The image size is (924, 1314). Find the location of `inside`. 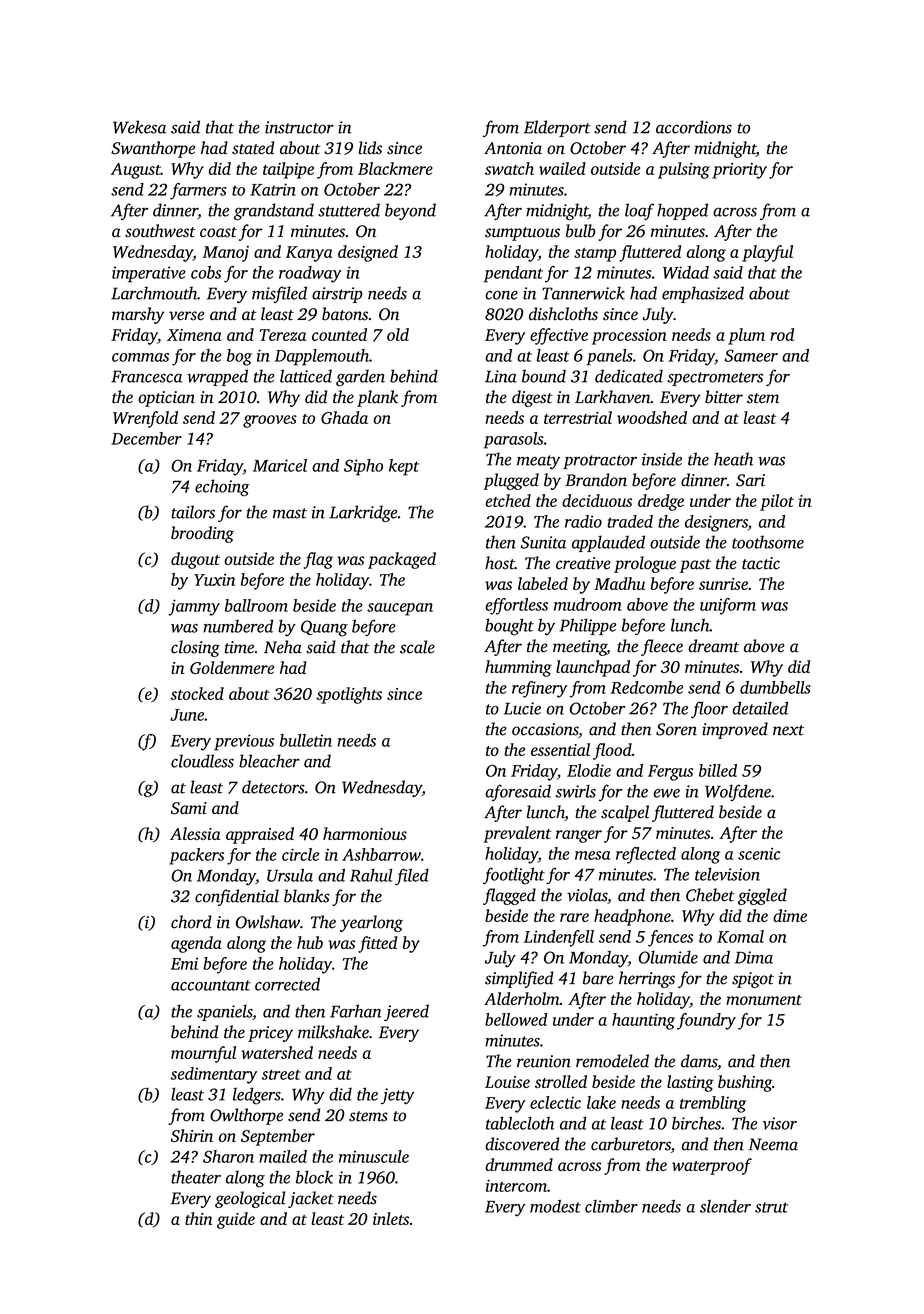

inside is located at coordinates (662, 459).
